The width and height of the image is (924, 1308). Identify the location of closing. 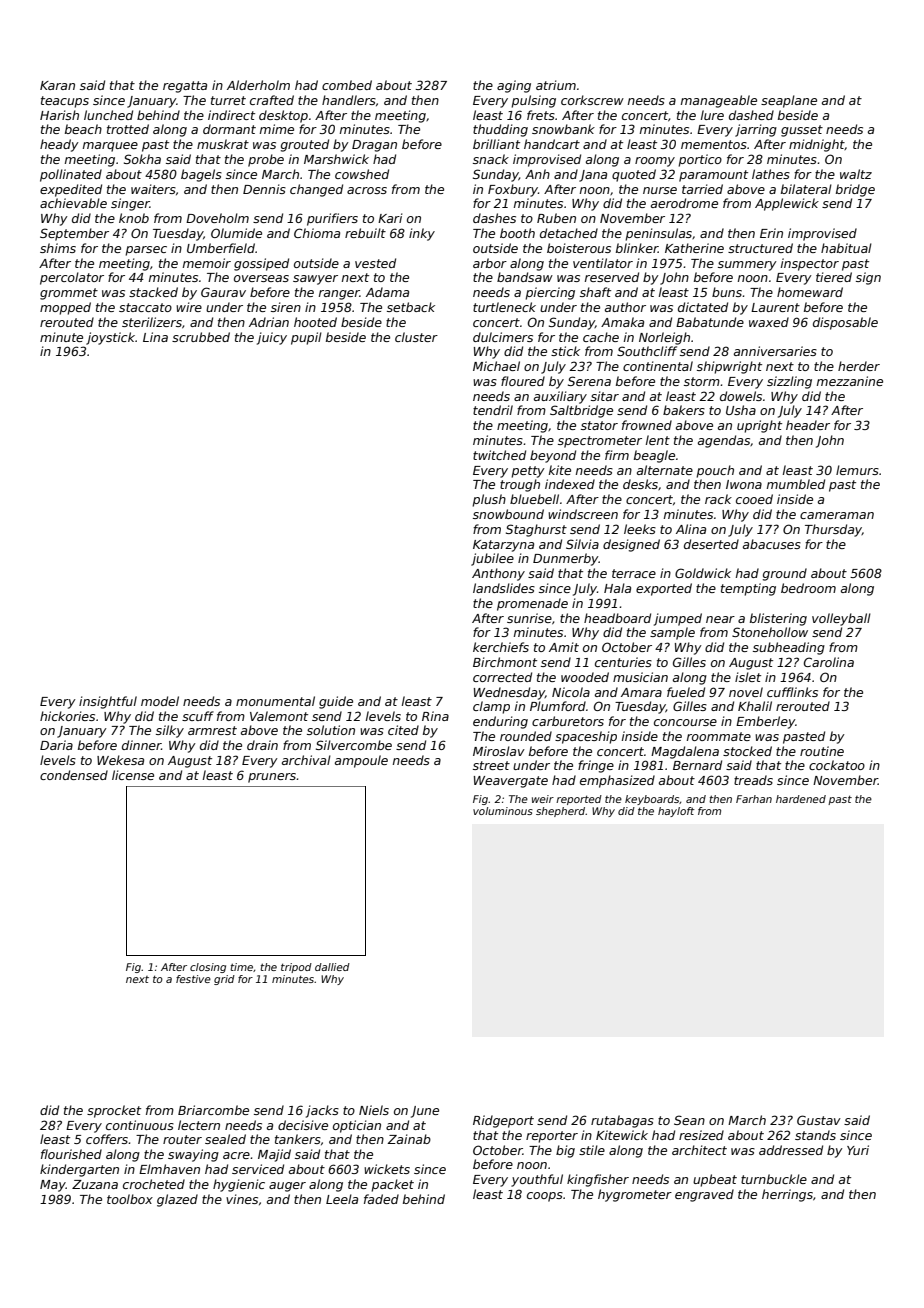
(208, 968).
